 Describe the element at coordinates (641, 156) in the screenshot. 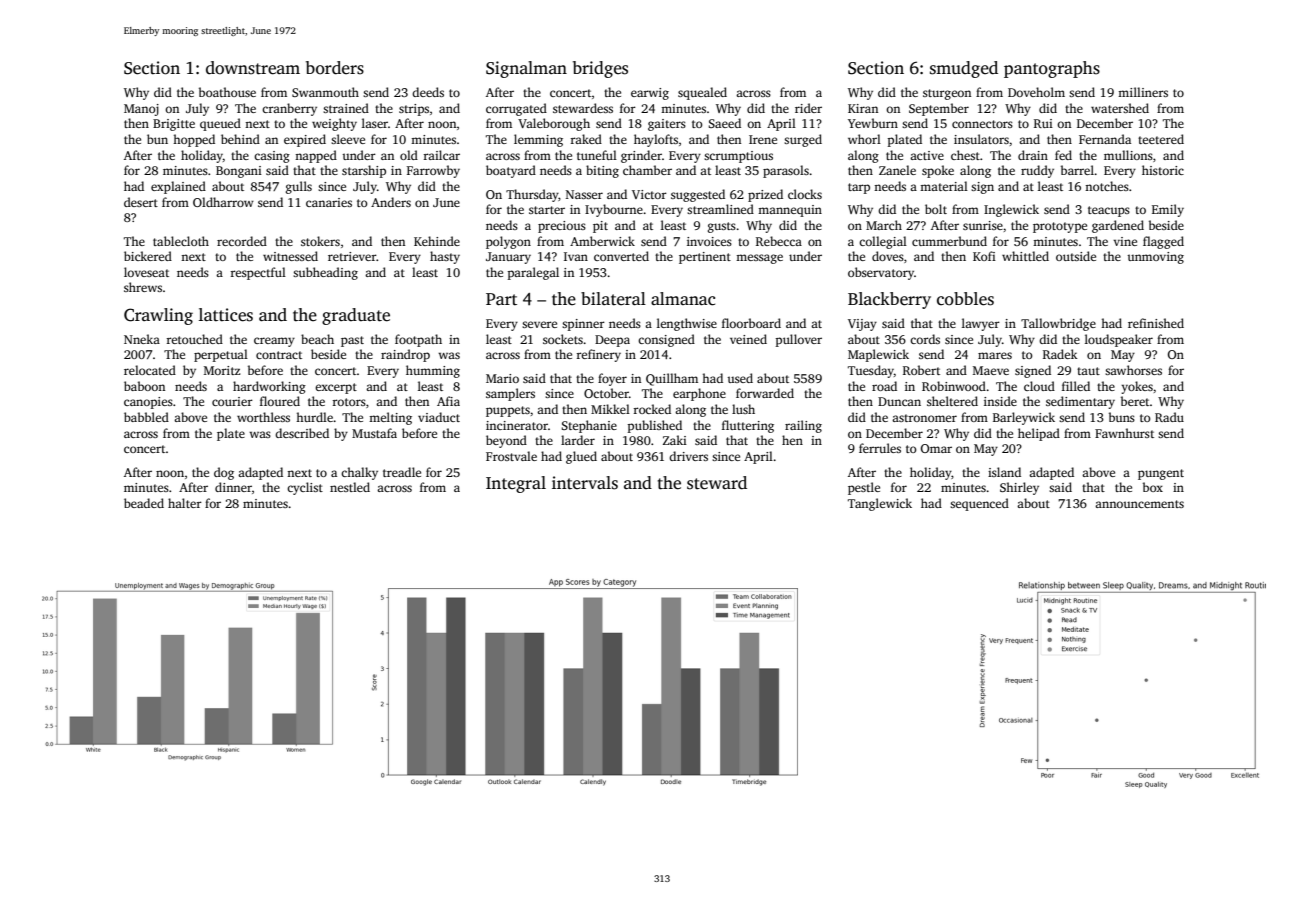

I see `grinder` at that location.
